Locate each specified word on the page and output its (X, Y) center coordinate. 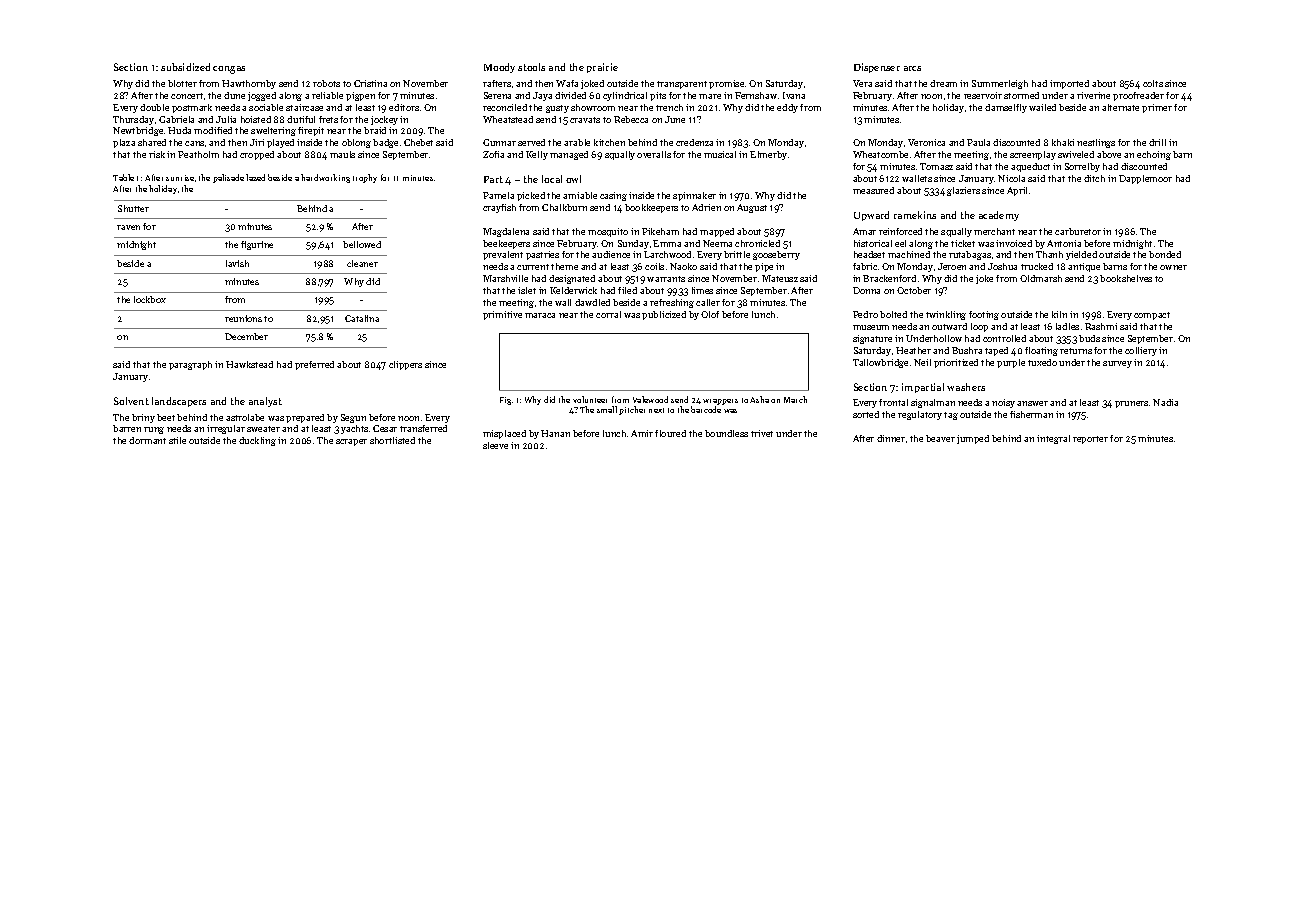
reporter (1090, 440)
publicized (664, 315)
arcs (912, 68)
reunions (243, 318)
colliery (1141, 351)
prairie (602, 68)
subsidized (185, 67)
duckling (257, 441)
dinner (891, 438)
